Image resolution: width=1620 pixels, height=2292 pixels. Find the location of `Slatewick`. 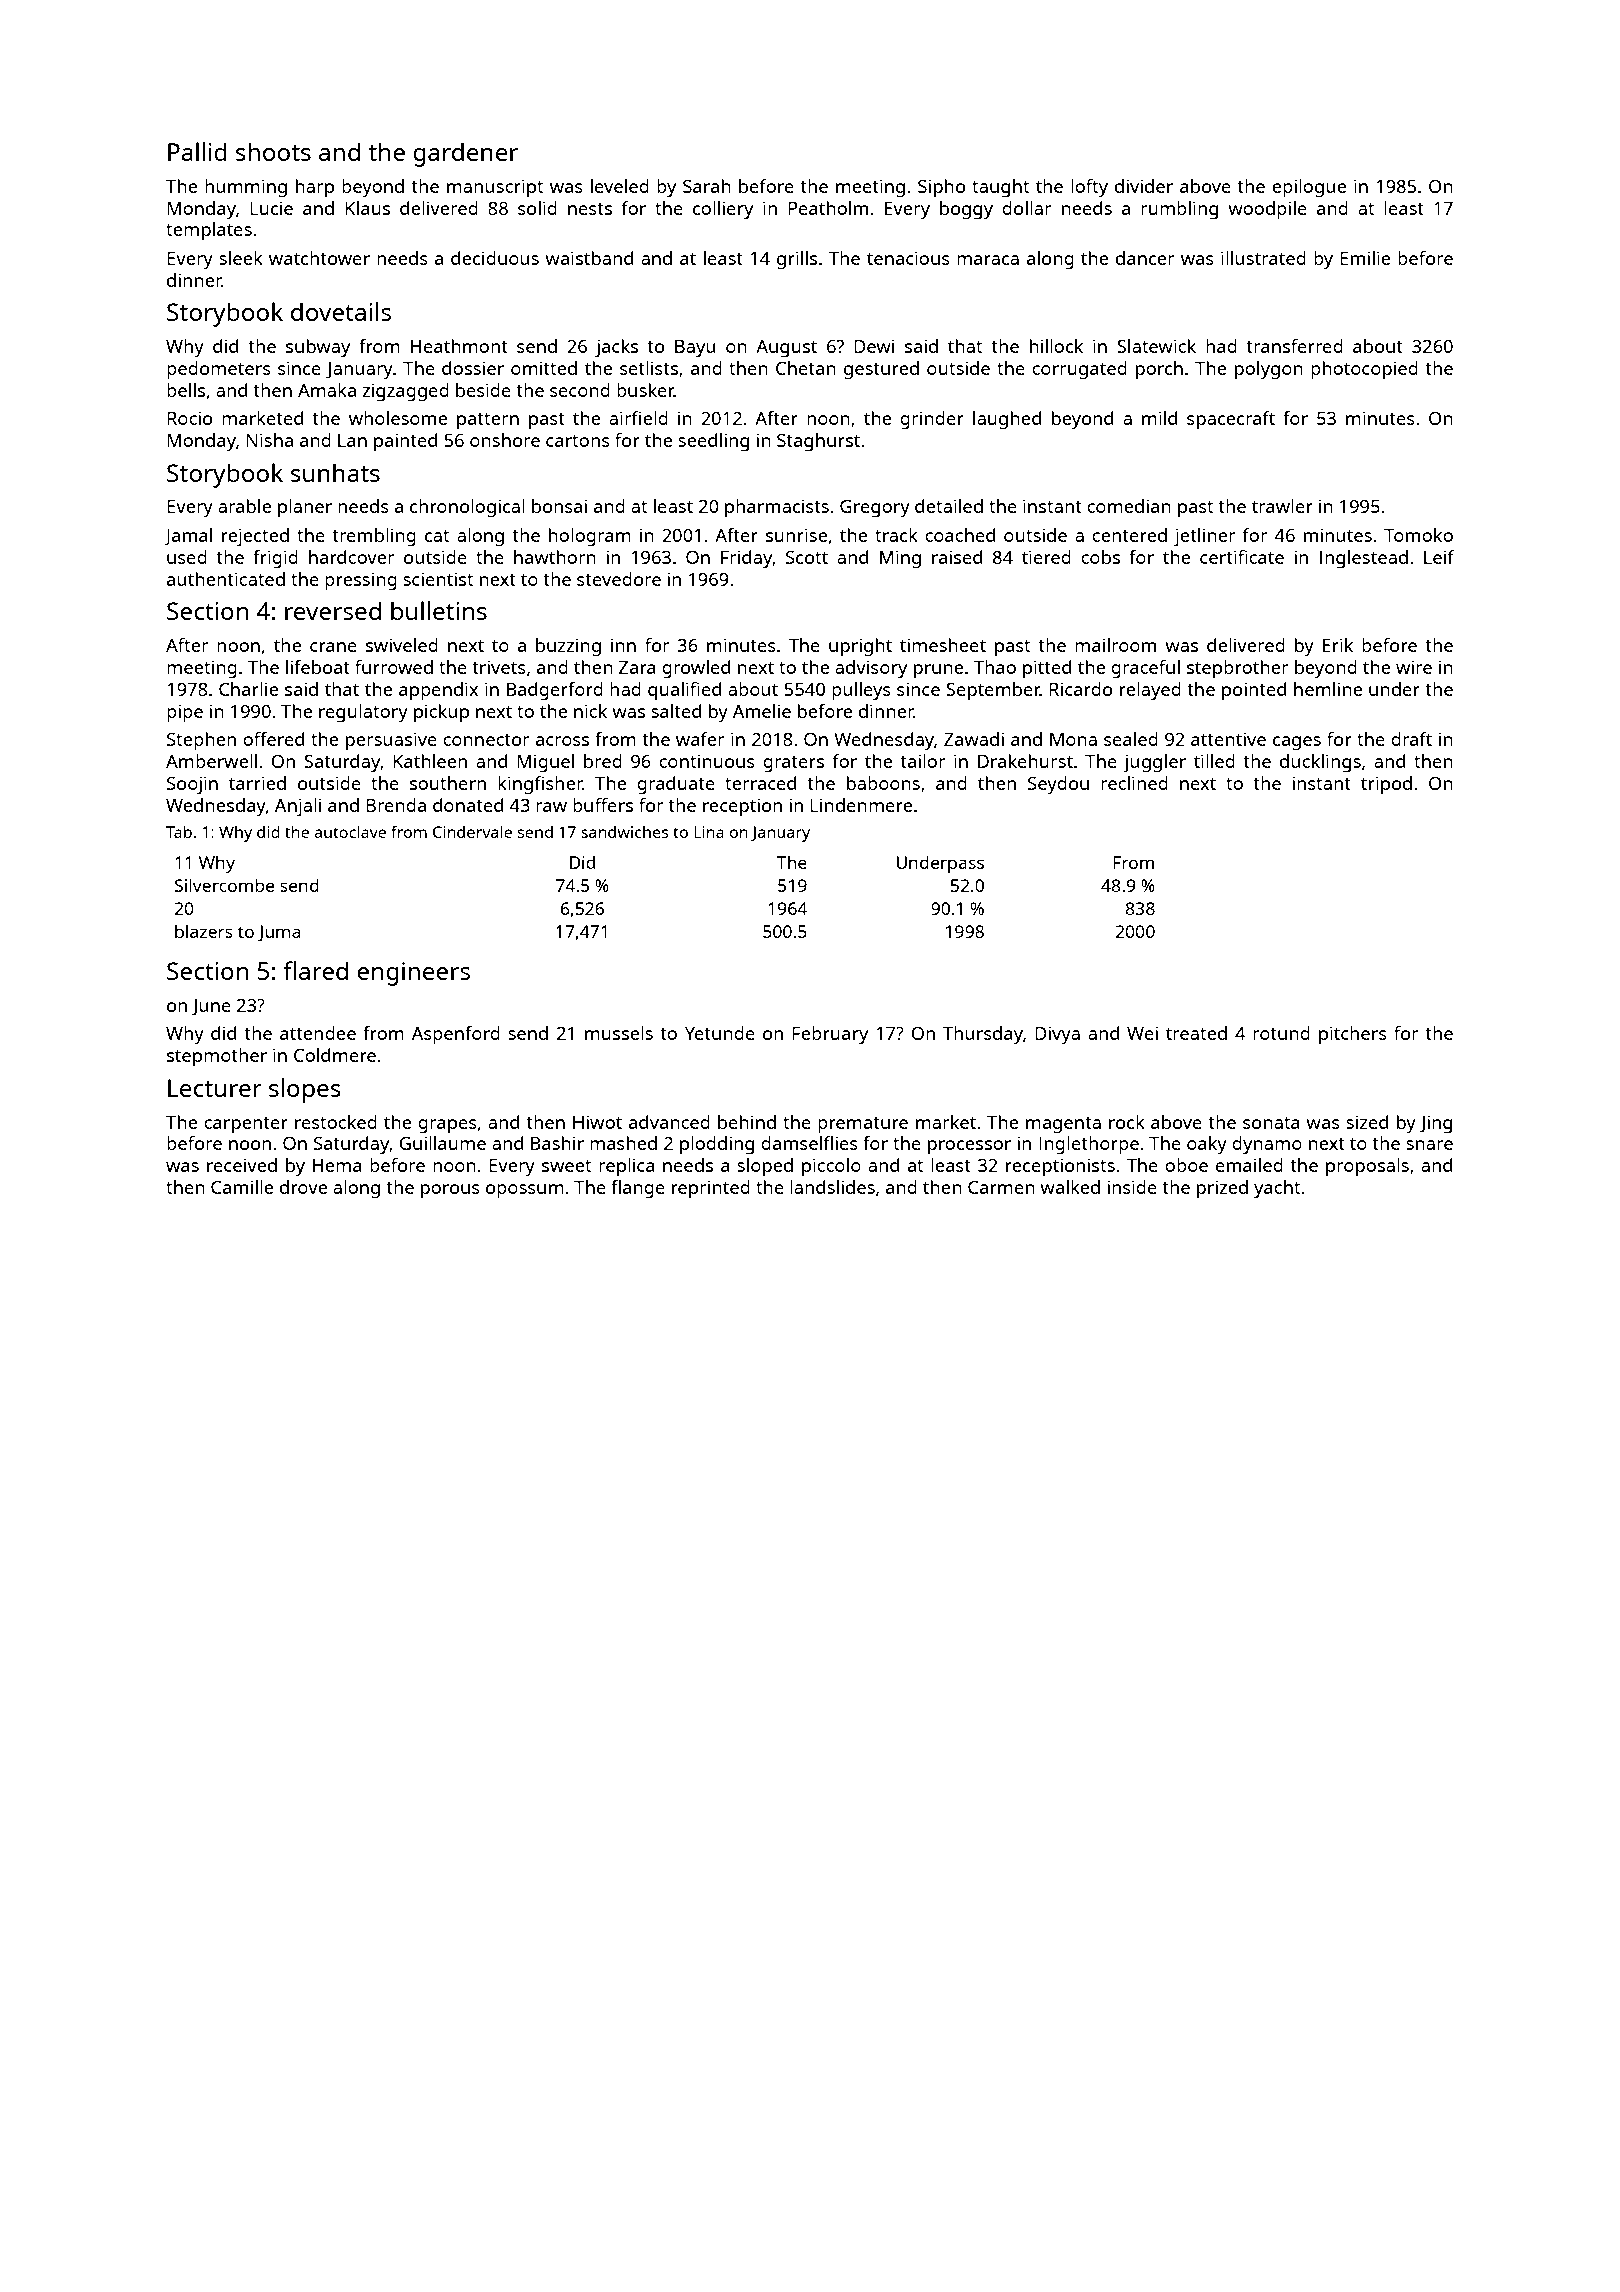

Slatewick is located at coordinates (1156, 346).
